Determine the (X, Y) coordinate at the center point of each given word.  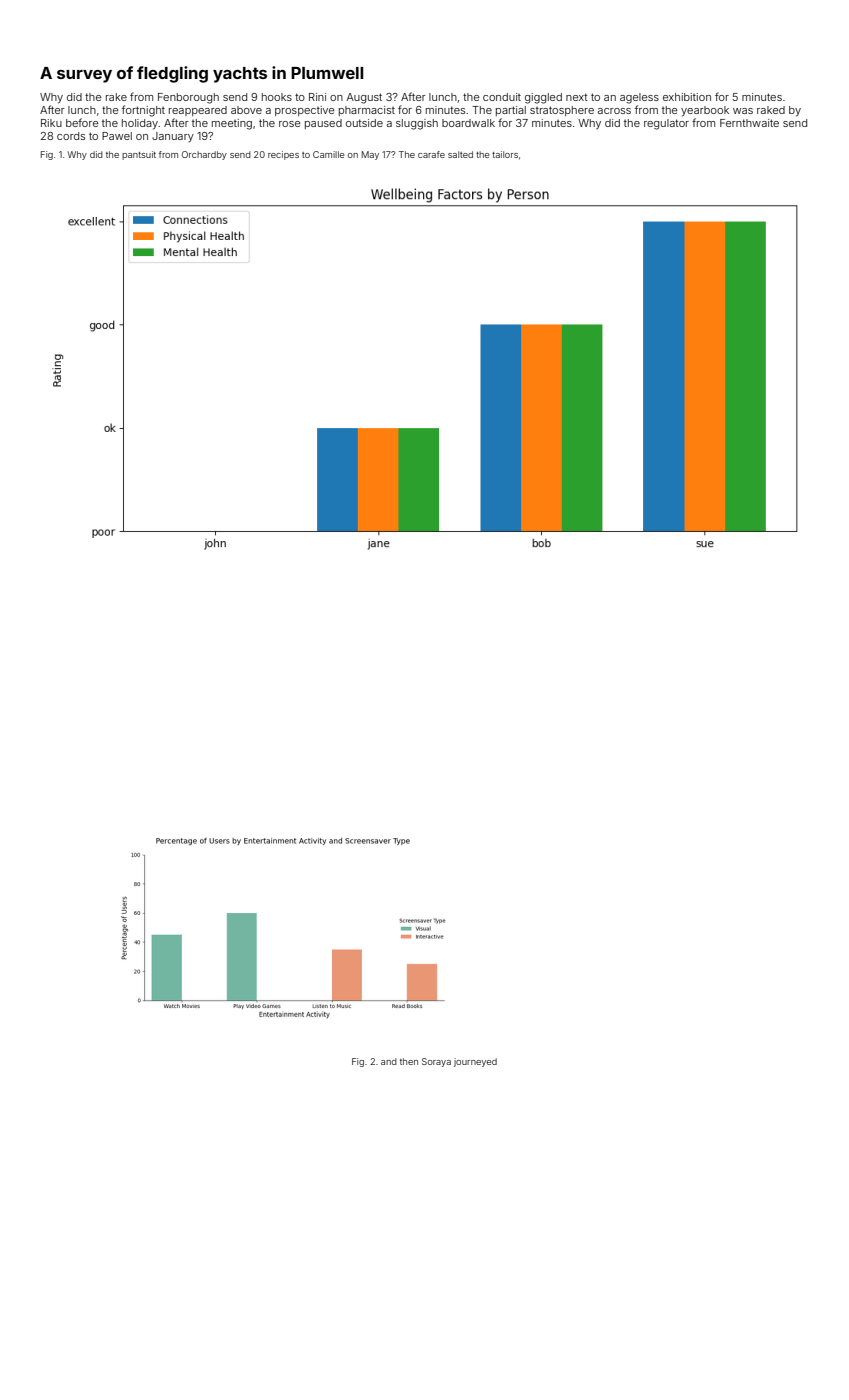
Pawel (117, 136)
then (409, 1061)
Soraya (436, 1062)
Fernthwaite (749, 123)
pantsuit (139, 155)
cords (71, 136)
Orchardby (204, 155)
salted (460, 154)
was (743, 111)
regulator (666, 124)
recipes (283, 155)
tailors (505, 154)
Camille (328, 154)
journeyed (475, 1062)
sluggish (417, 124)
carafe (431, 154)
